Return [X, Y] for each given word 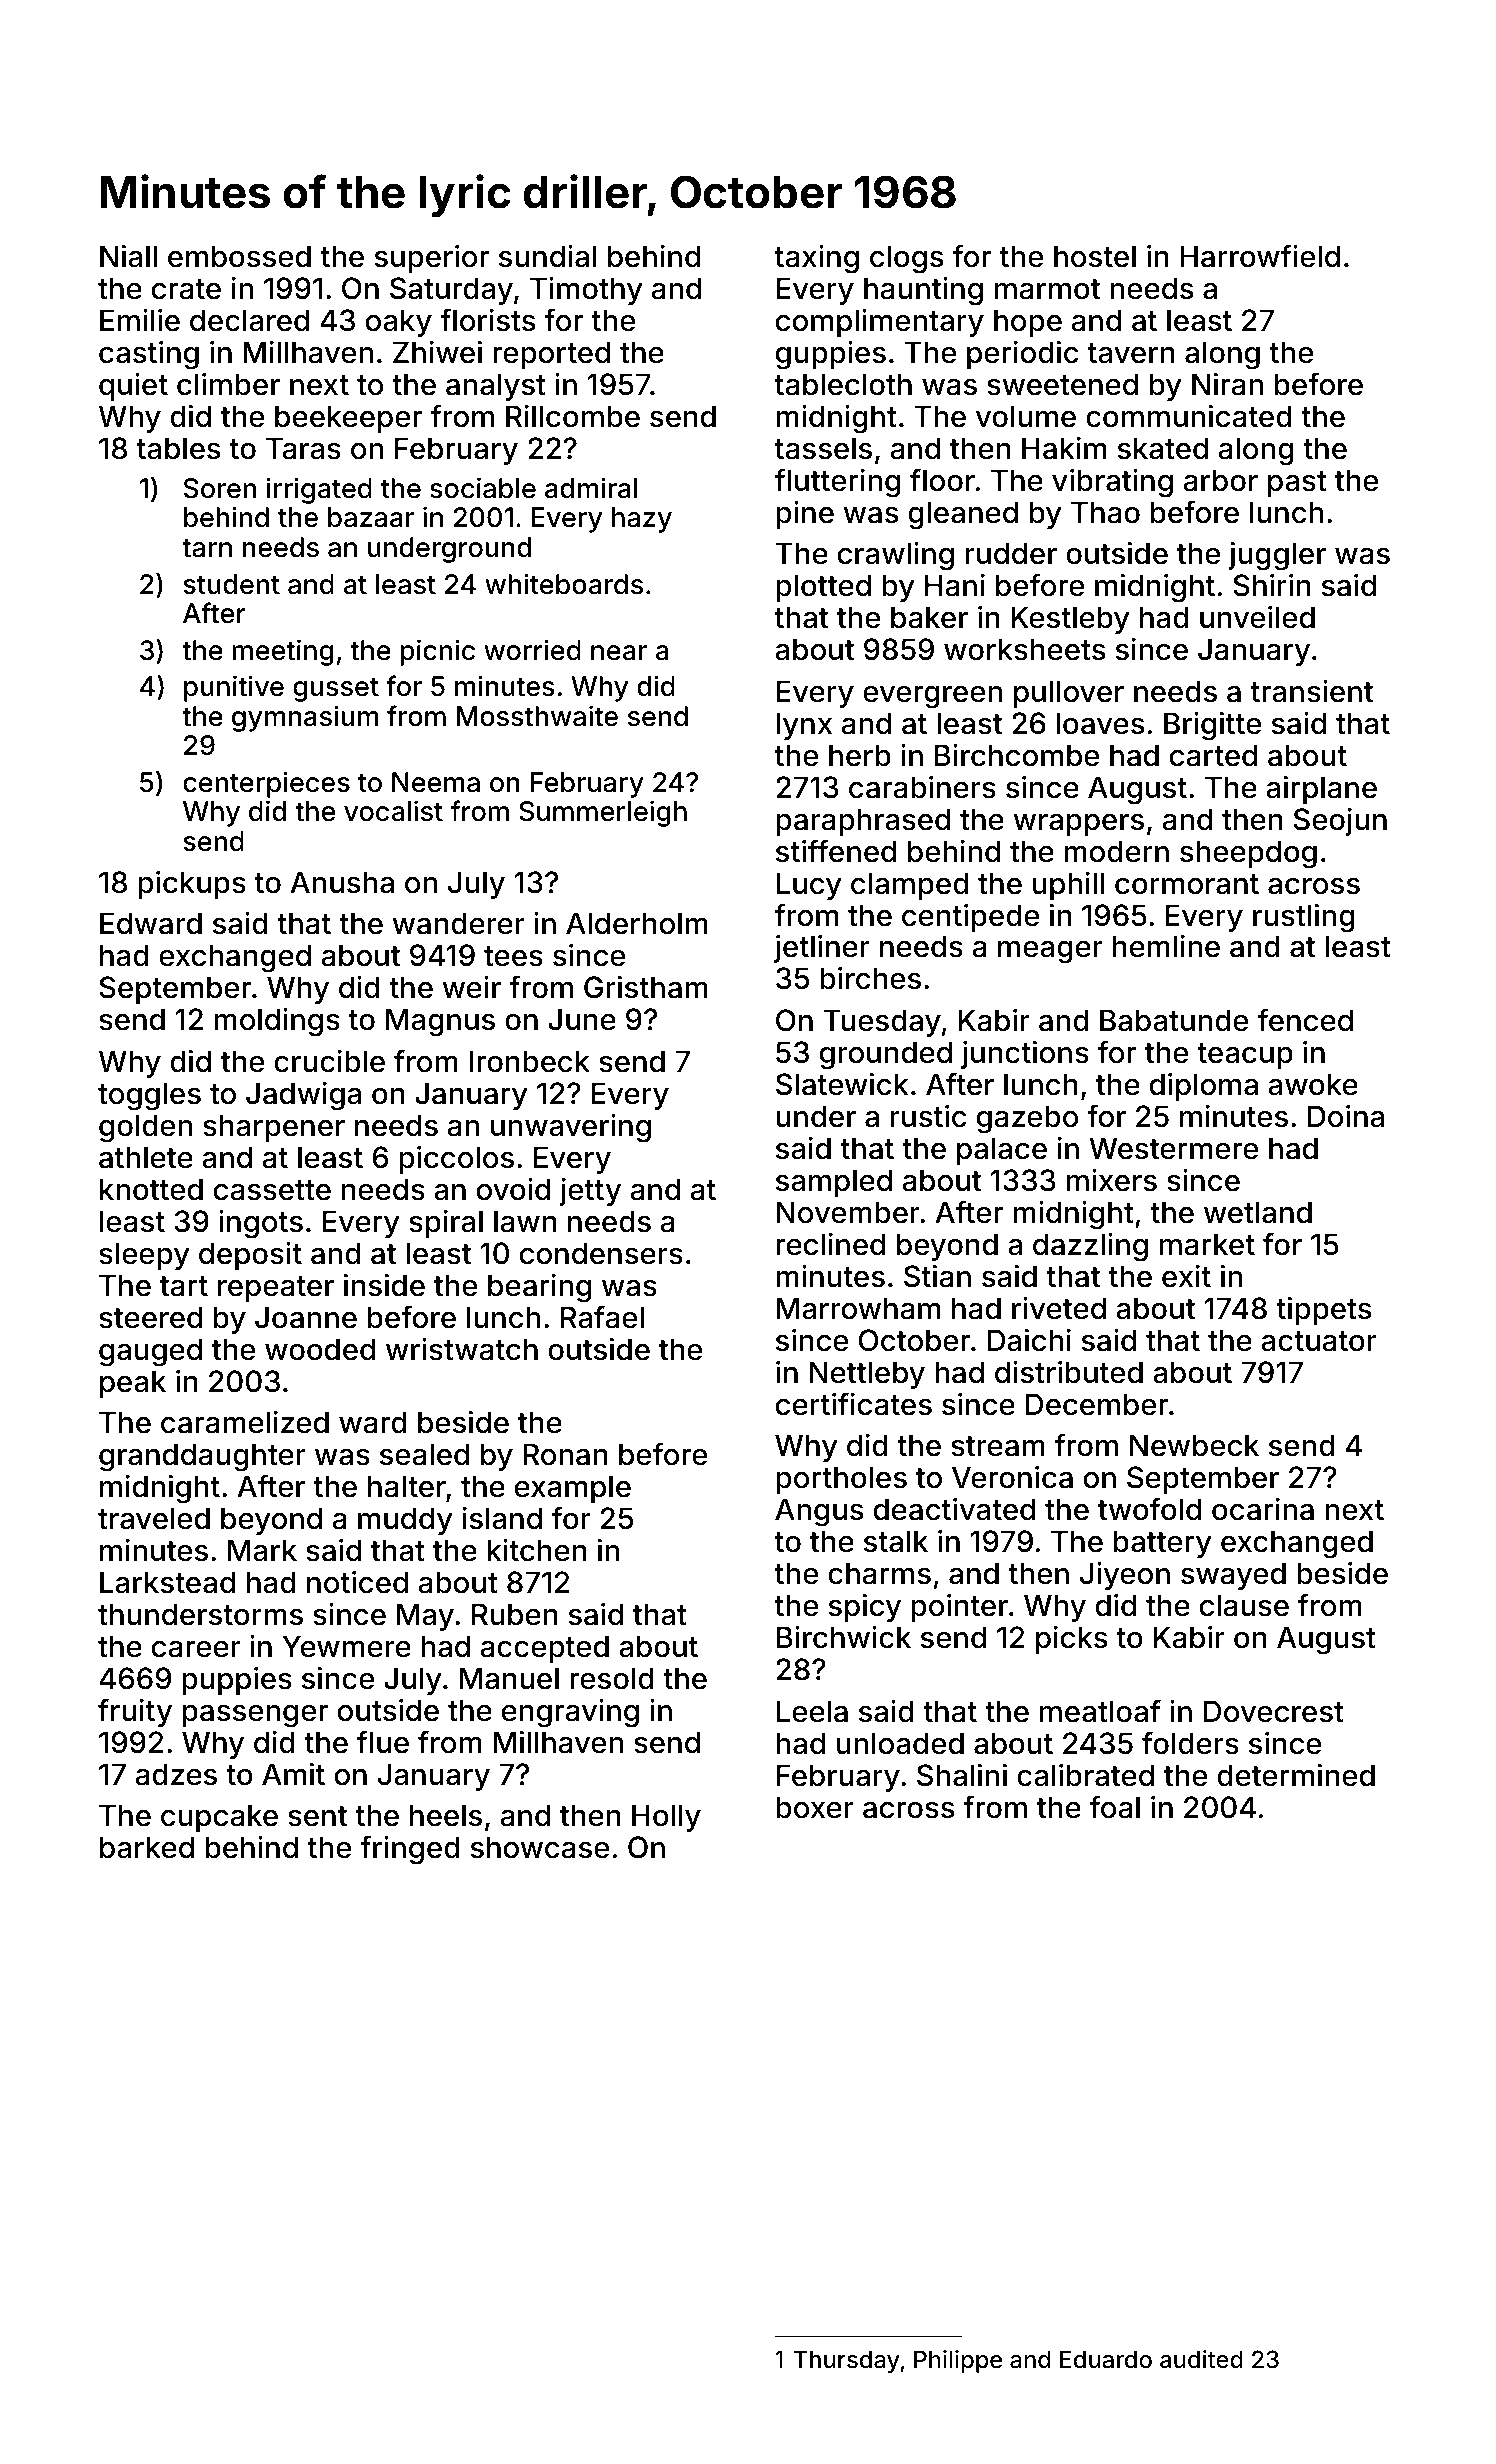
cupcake [219, 1818]
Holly [666, 1818]
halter [407, 1486]
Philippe [958, 2361]
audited [1201, 2359]
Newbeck [1194, 1445]
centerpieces [266, 784]
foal [1115, 1807]
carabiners [922, 787]
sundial [547, 256]
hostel [1095, 256]
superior [432, 259]
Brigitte [1212, 726]
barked [147, 1847]
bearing [539, 1288]
